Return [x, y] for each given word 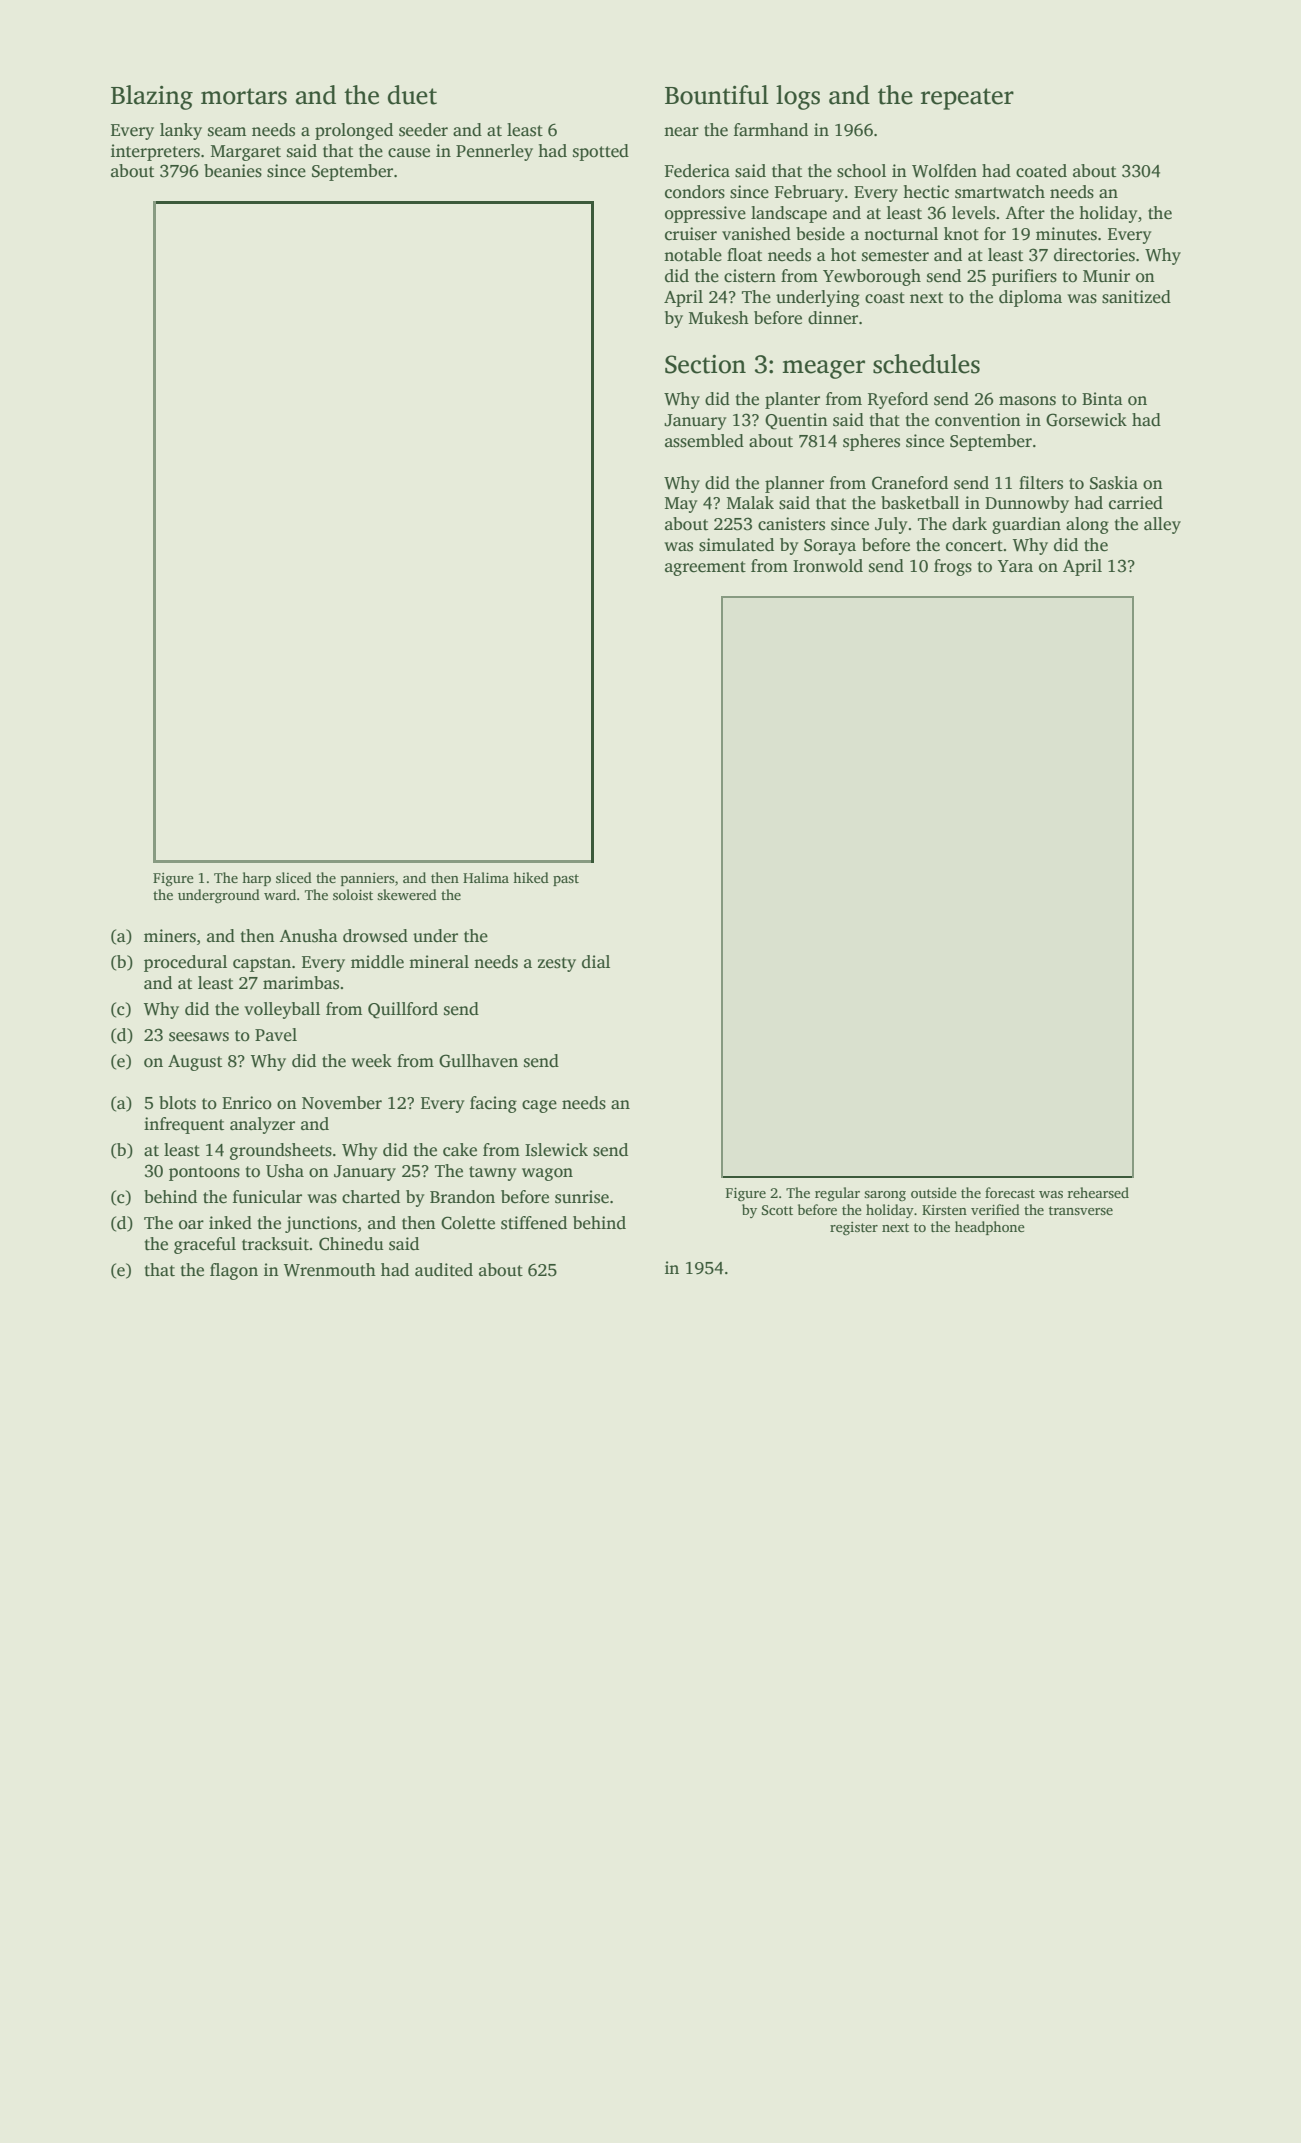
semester [895, 256]
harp [256, 879]
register [854, 1228]
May [681, 505]
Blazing [152, 97]
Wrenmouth [330, 1270]
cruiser [691, 234]
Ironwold [828, 566]
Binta [1102, 398]
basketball [920, 503]
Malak [750, 502]
